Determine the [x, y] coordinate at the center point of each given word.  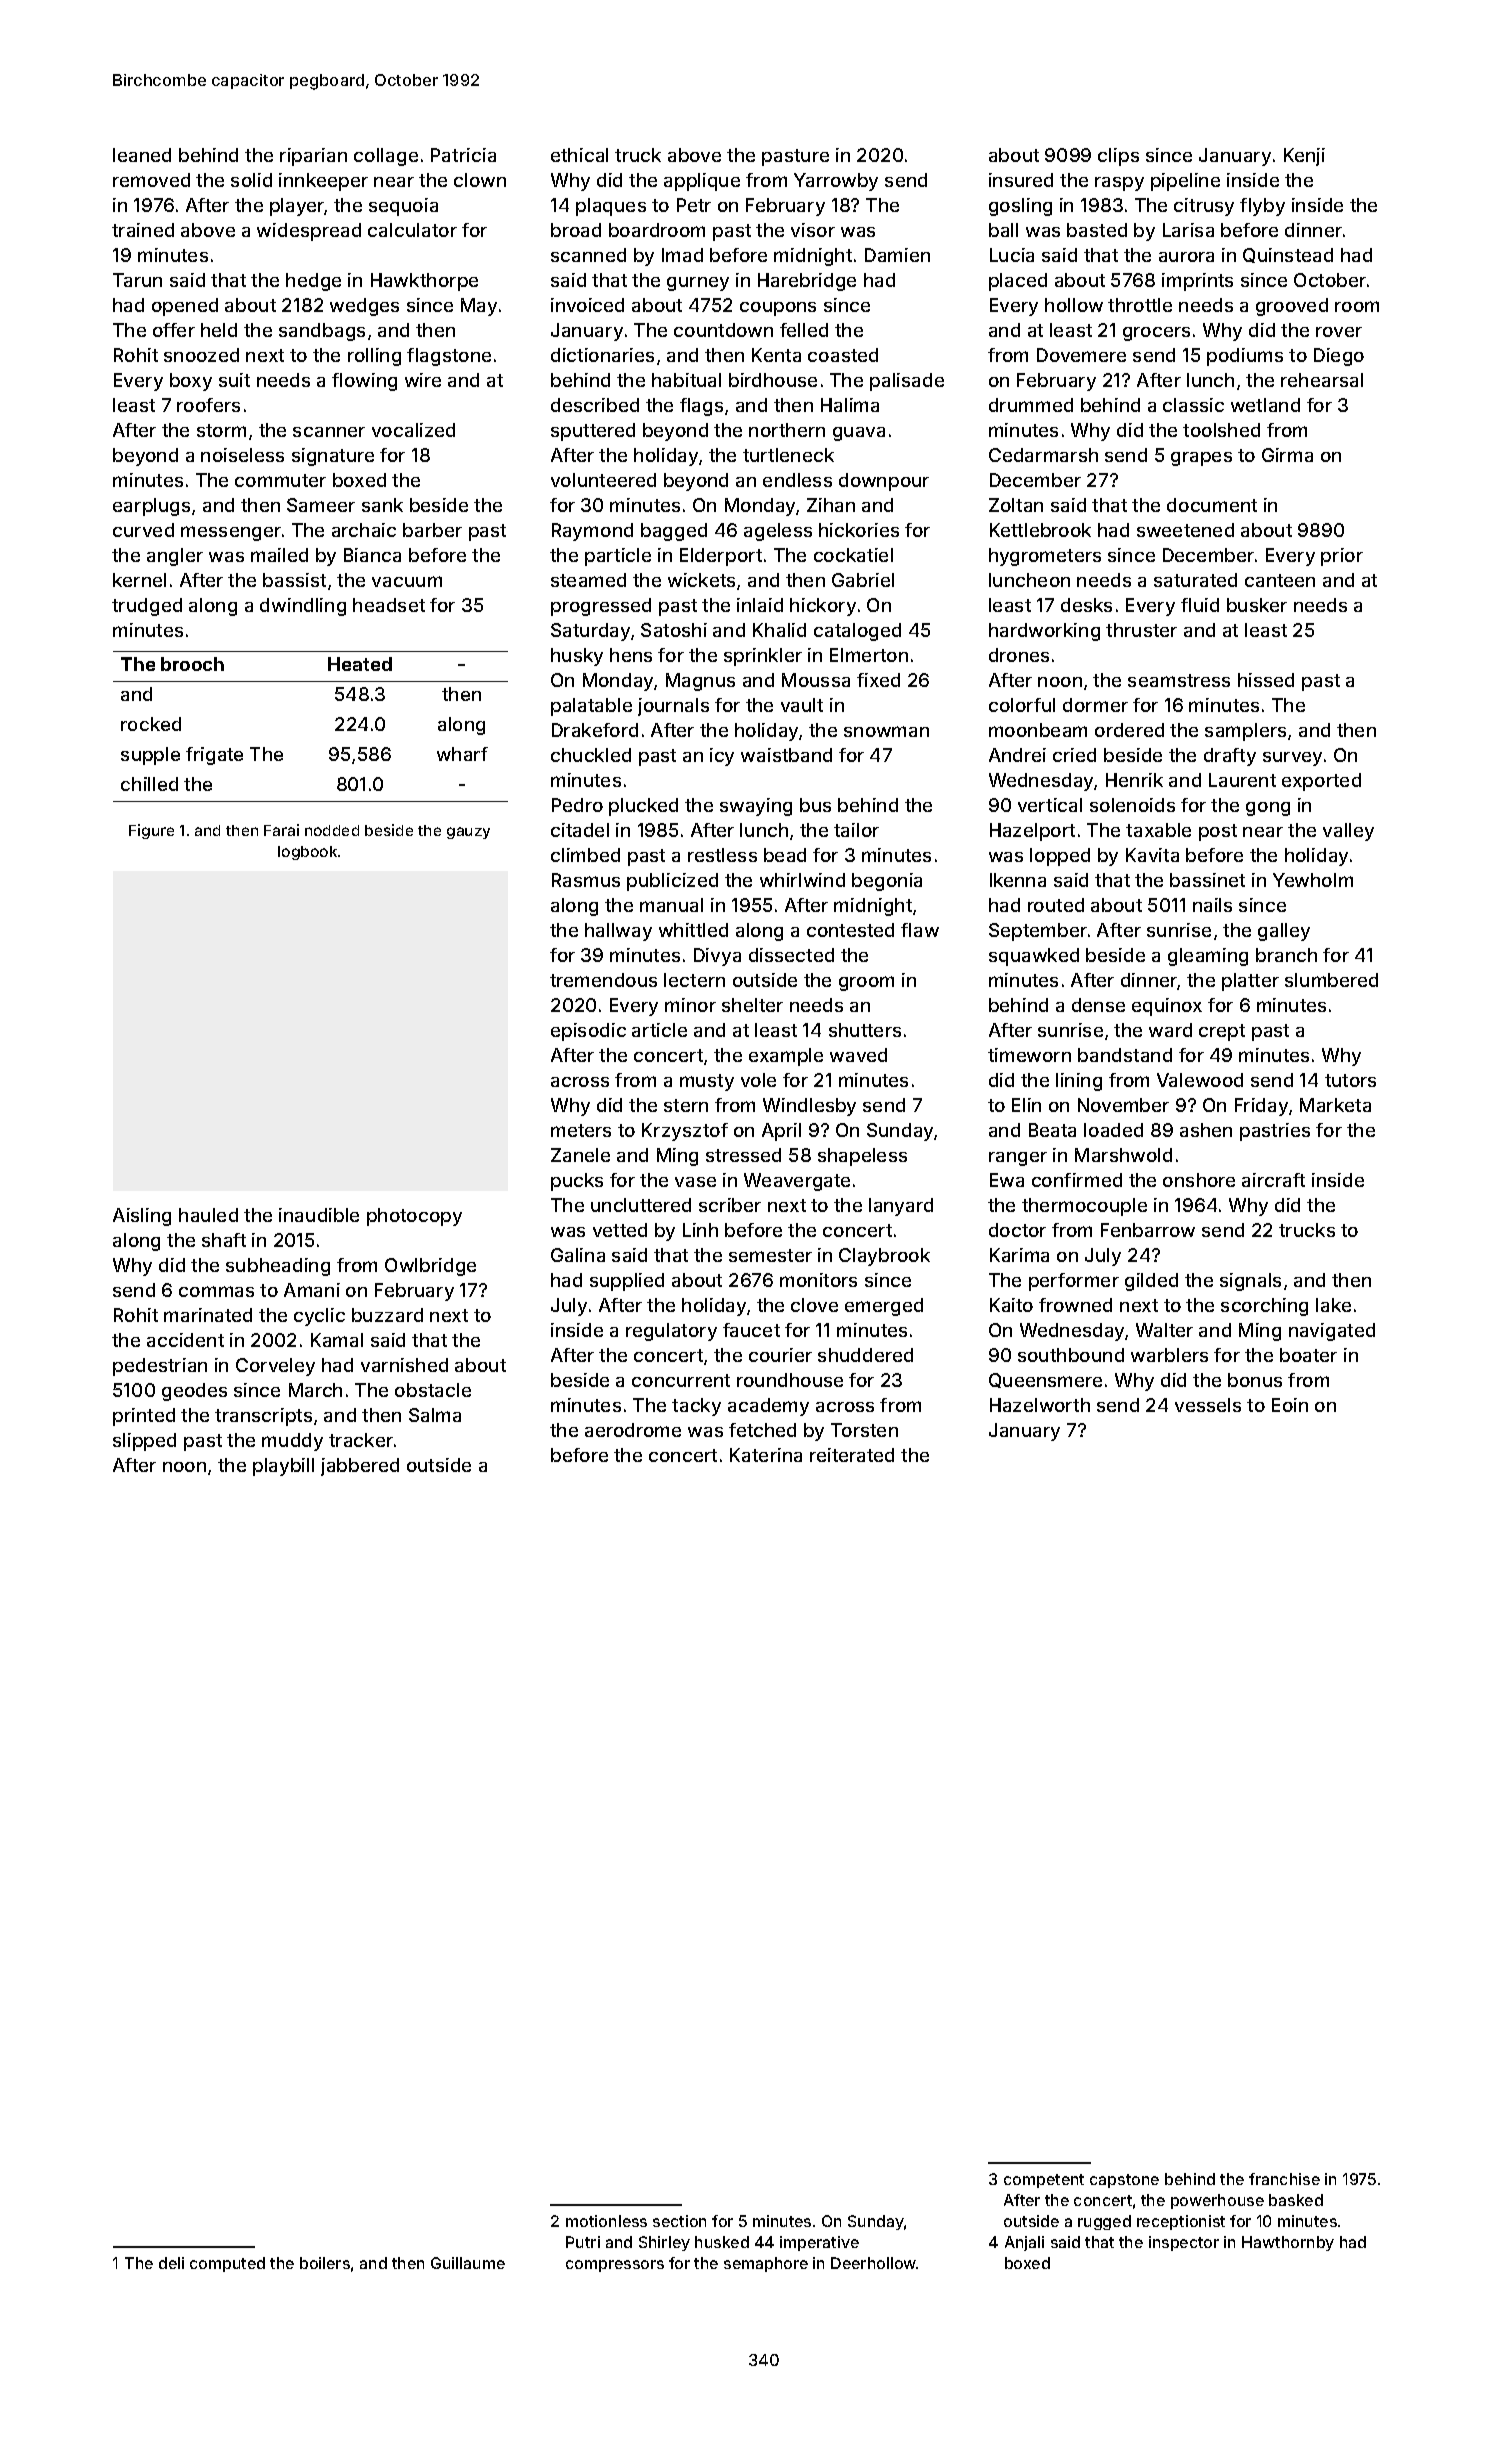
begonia [887, 882]
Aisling [142, 1217]
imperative [819, 2243]
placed [1018, 282]
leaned [142, 155]
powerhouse [1217, 2201]
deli [171, 2263]
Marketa [1335, 1105]
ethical [579, 155]
